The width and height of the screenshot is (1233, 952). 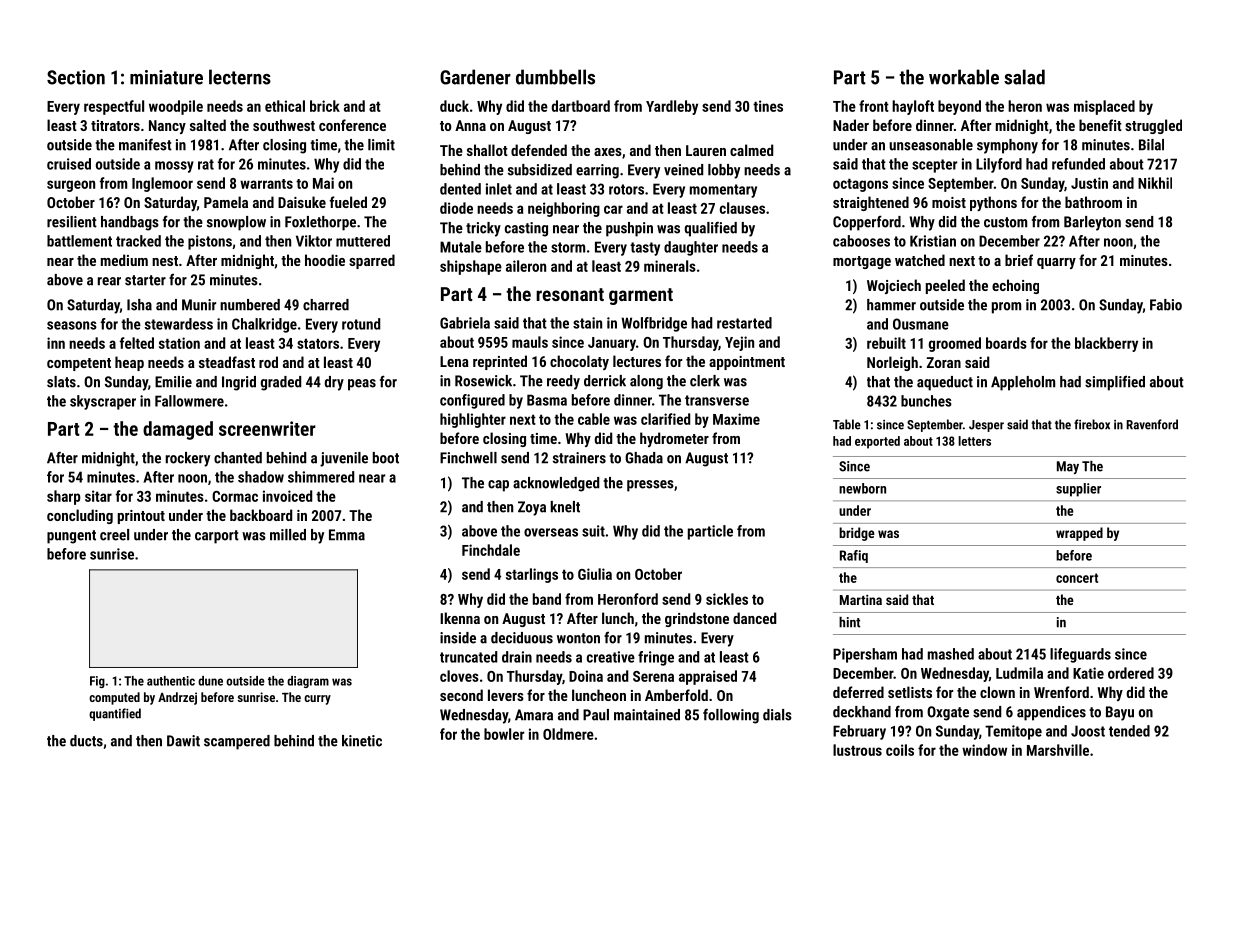 What do you see at coordinates (237, 742) in the screenshot?
I see `scampered` at bounding box center [237, 742].
